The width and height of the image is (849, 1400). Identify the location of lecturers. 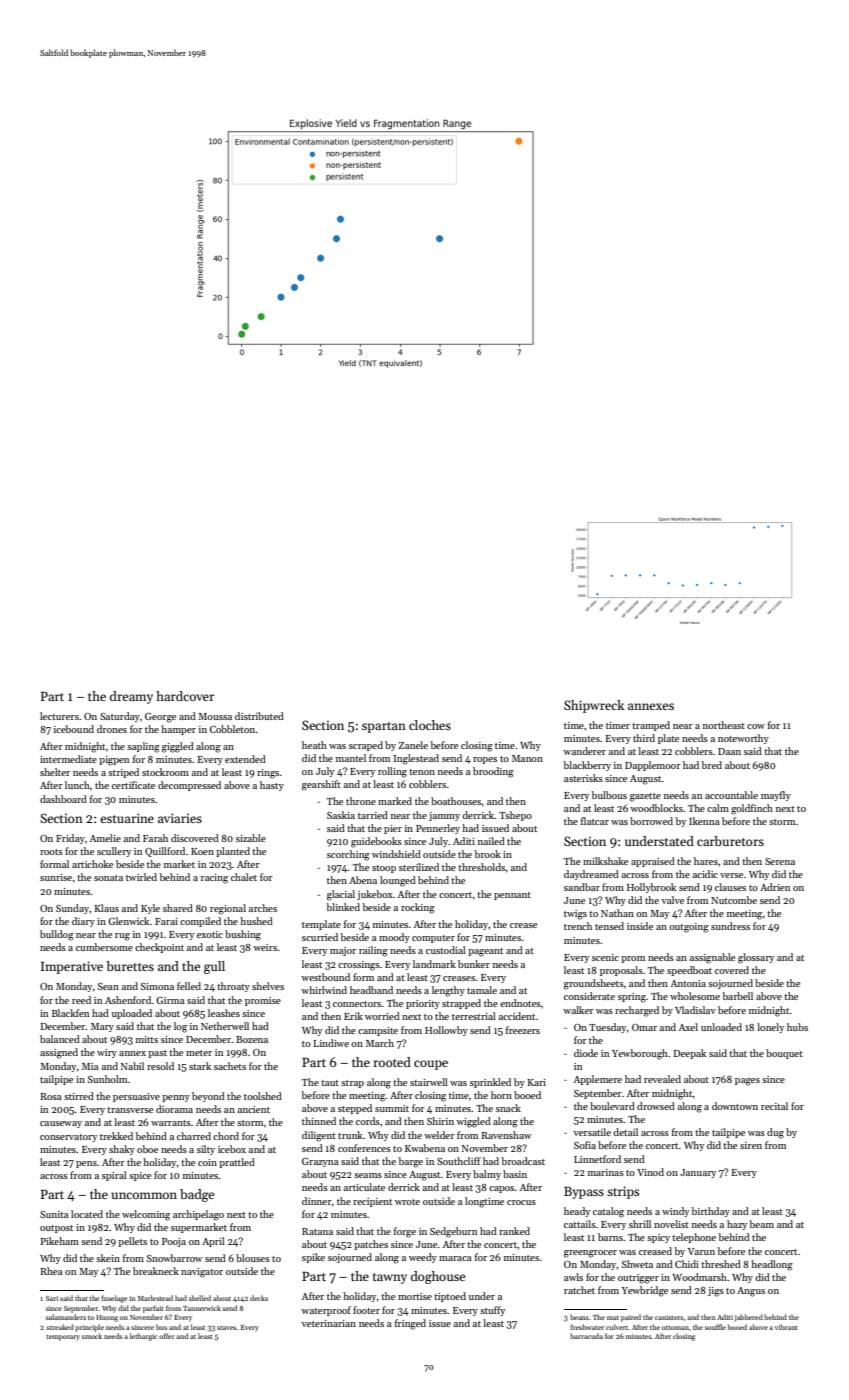
(59, 716).
